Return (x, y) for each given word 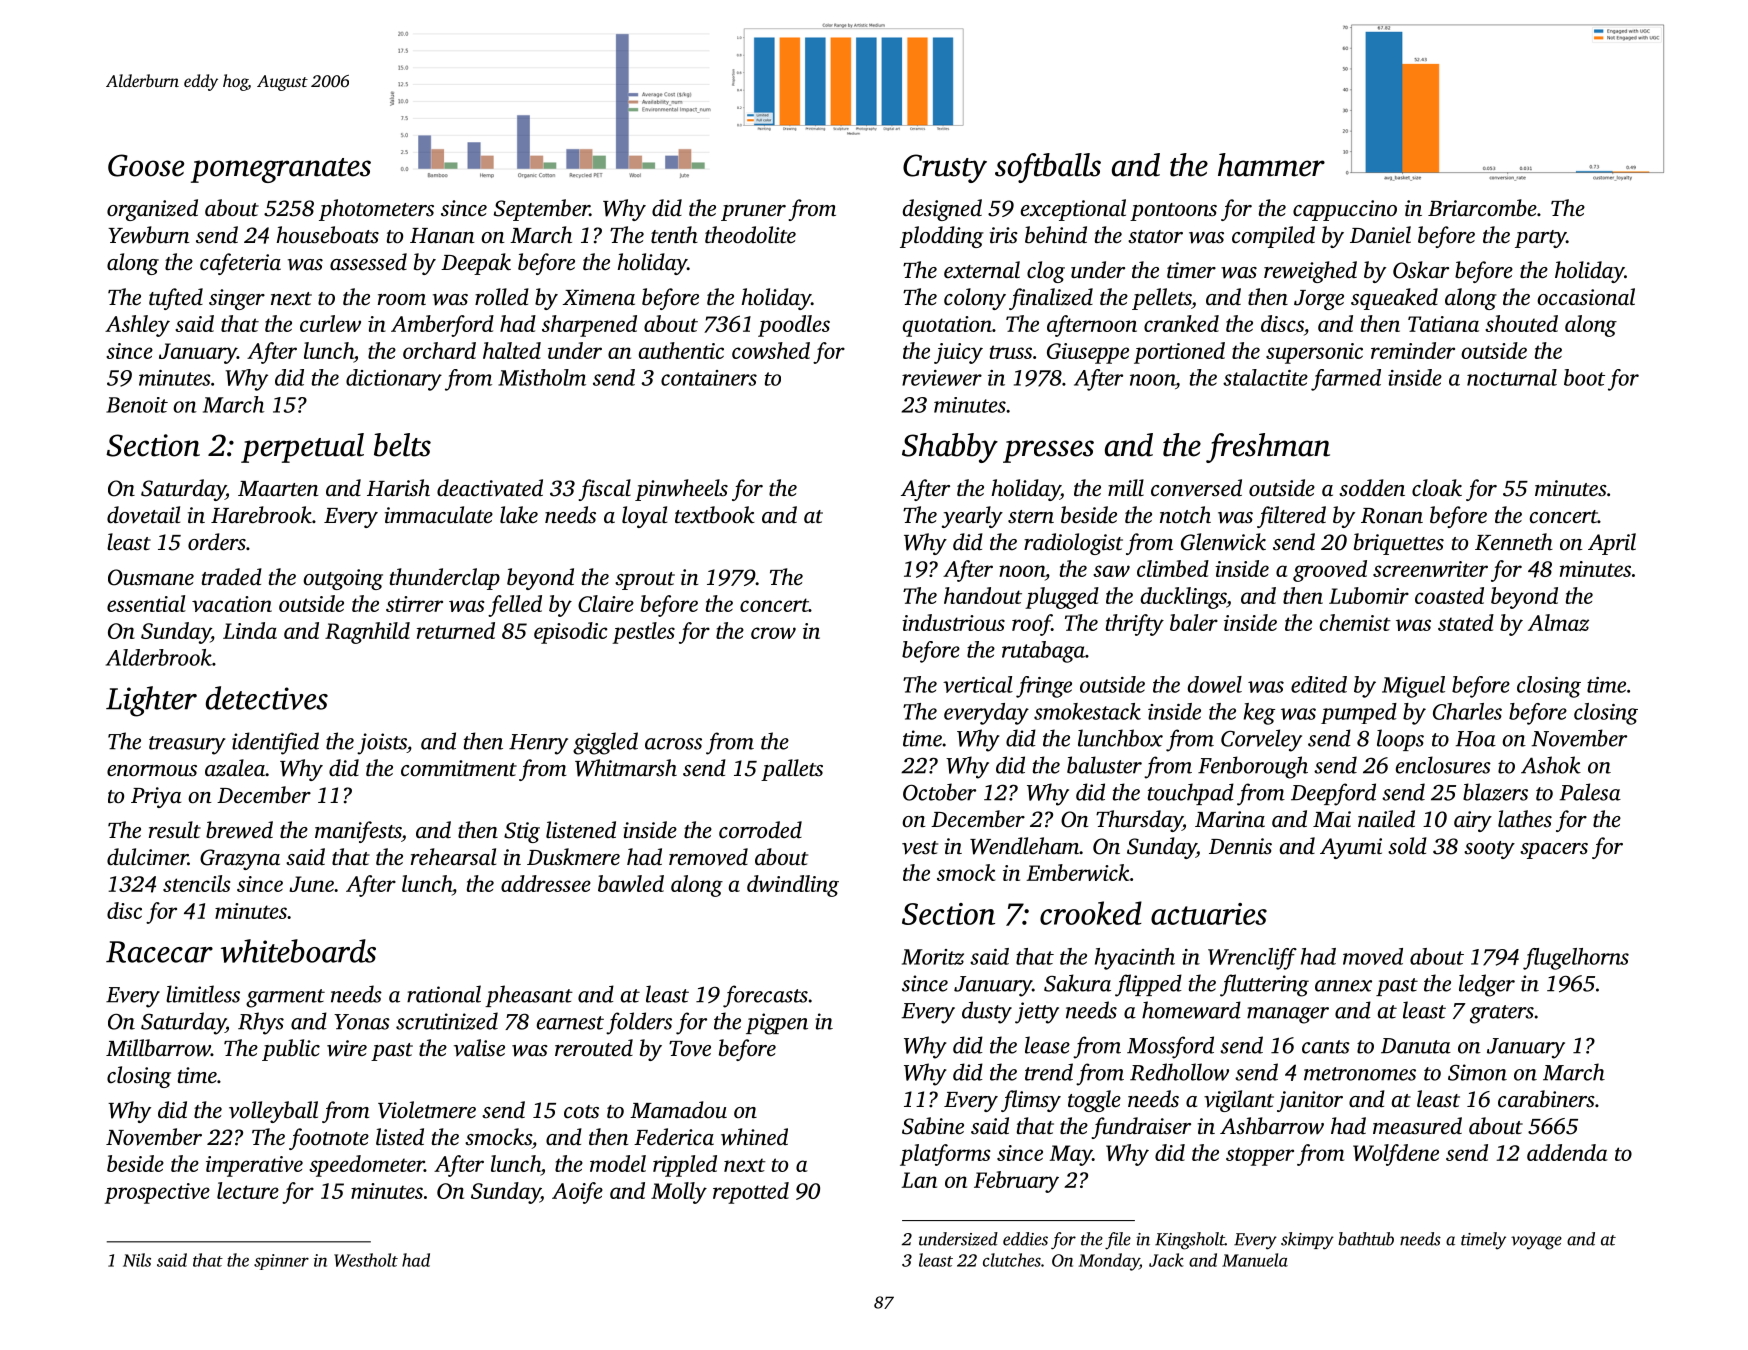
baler (1194, 622)
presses (1048, 451)
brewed (239, 830)
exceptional (1073, 210)
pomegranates (281, 170)
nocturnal (1512, 377)
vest (920, 848)
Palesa (1590, 792)
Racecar (159, 952)
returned (456, 630)
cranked (1181, 323)
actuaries (1209, 914)
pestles (643, 633)
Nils (137, 1260)
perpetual (302, 448)
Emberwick (1077, 872)
